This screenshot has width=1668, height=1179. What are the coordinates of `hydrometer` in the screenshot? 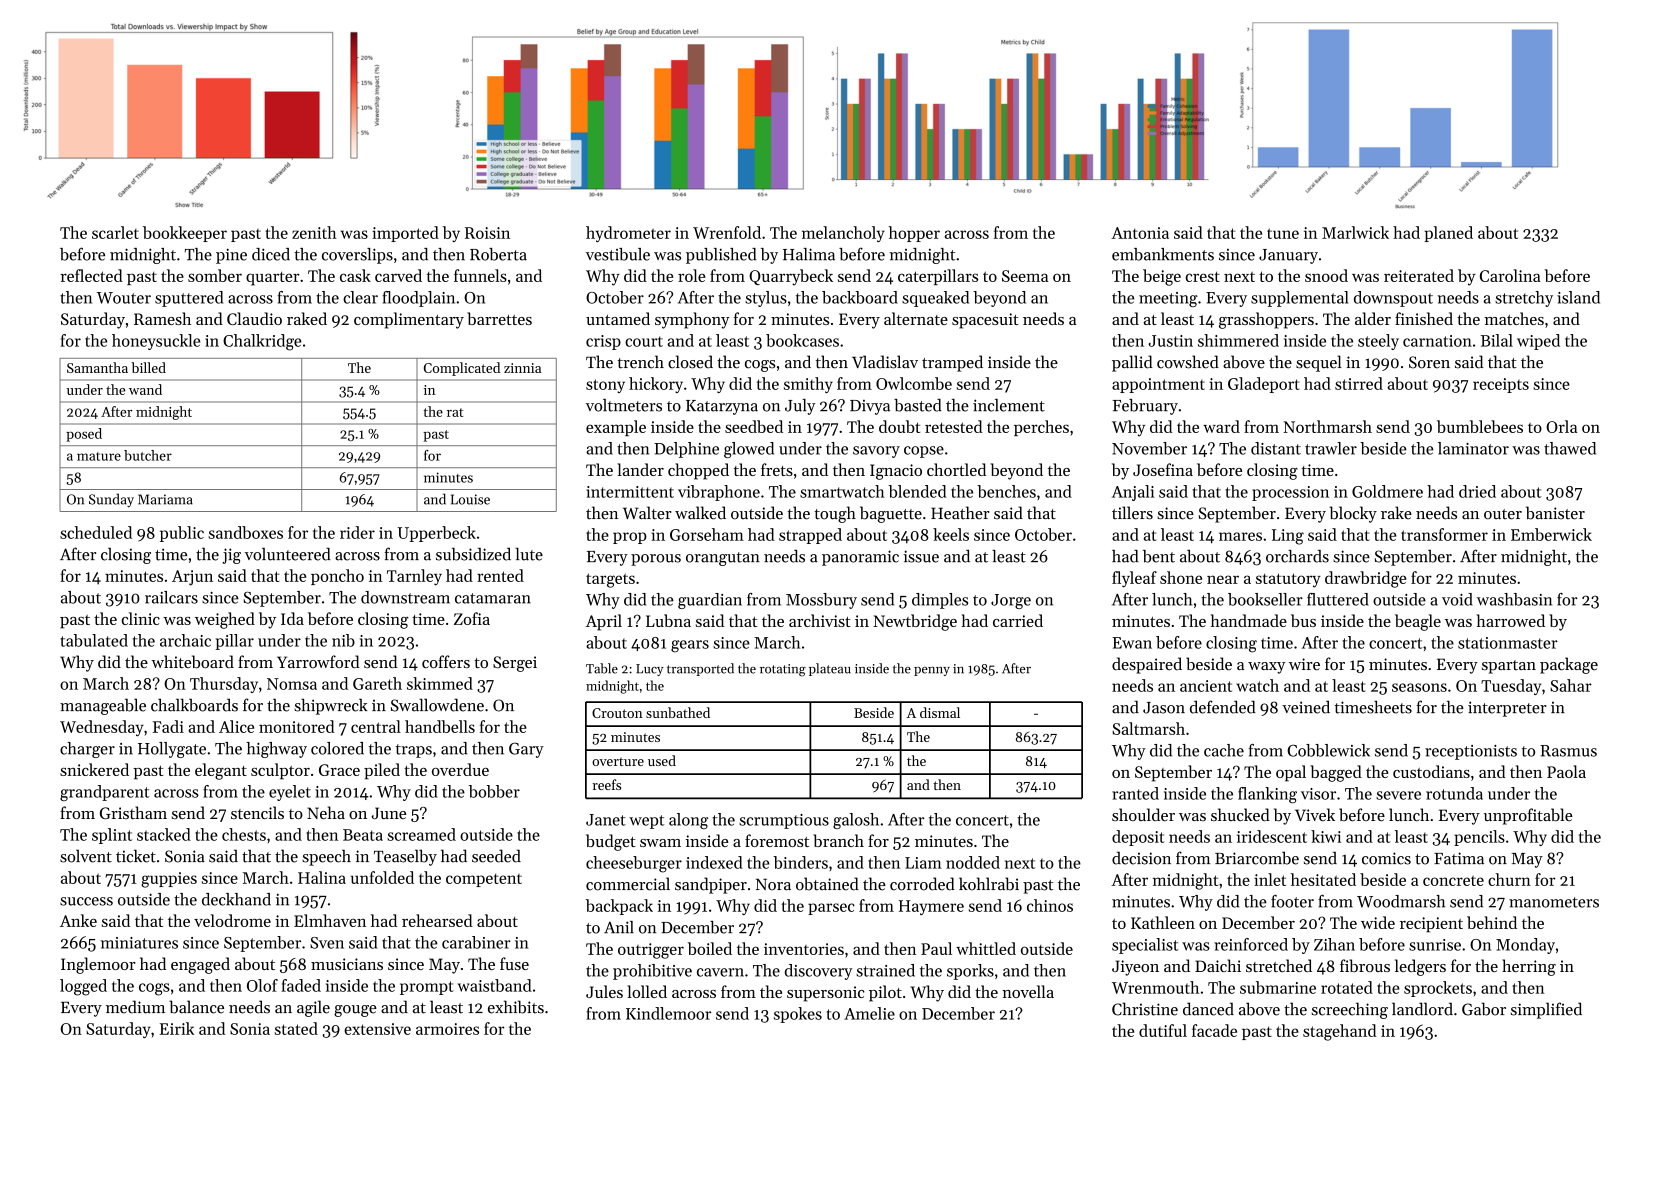 It's located at (628, 234).
